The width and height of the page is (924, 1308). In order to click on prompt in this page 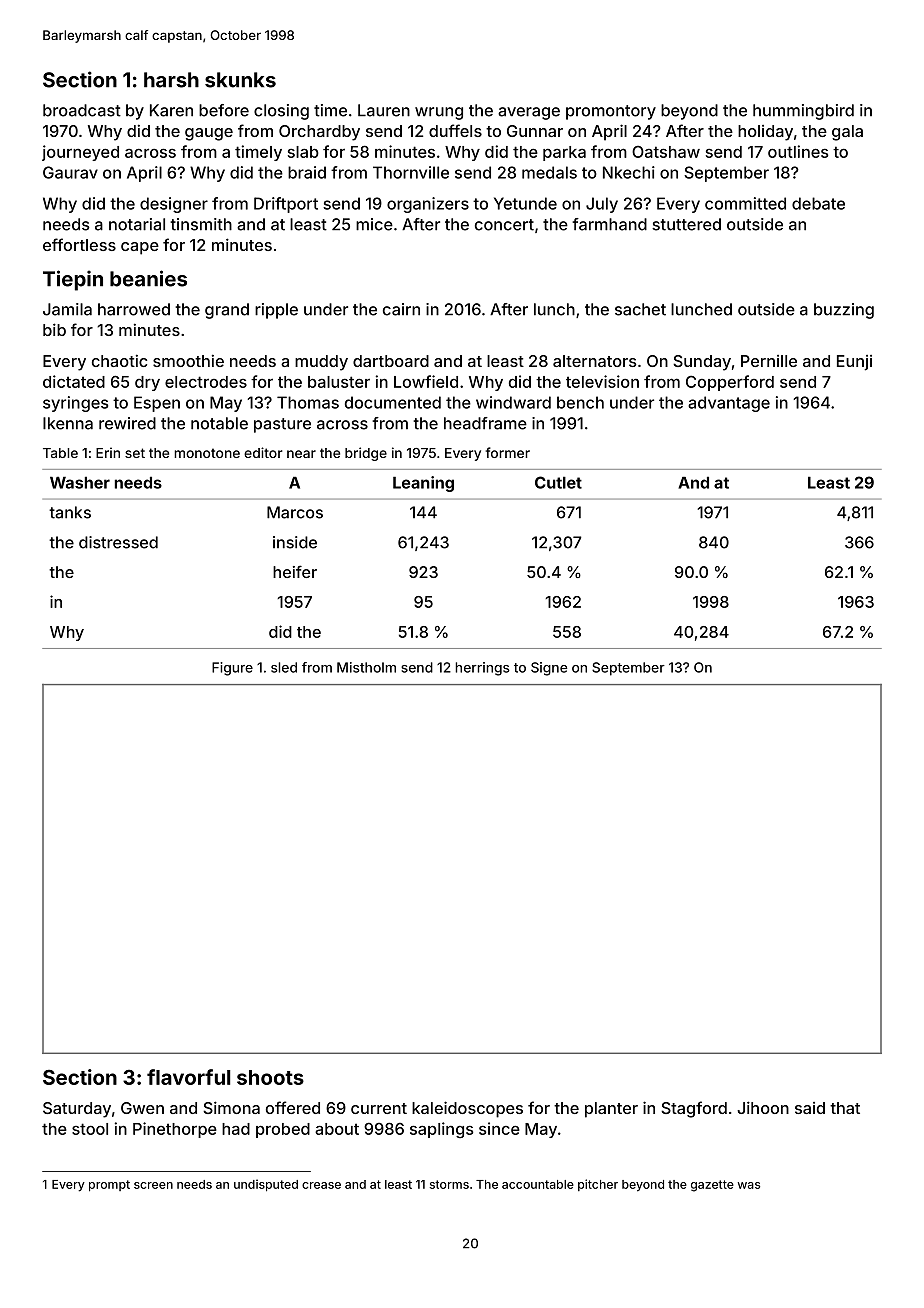, I will do `click(109, 1186)`.
